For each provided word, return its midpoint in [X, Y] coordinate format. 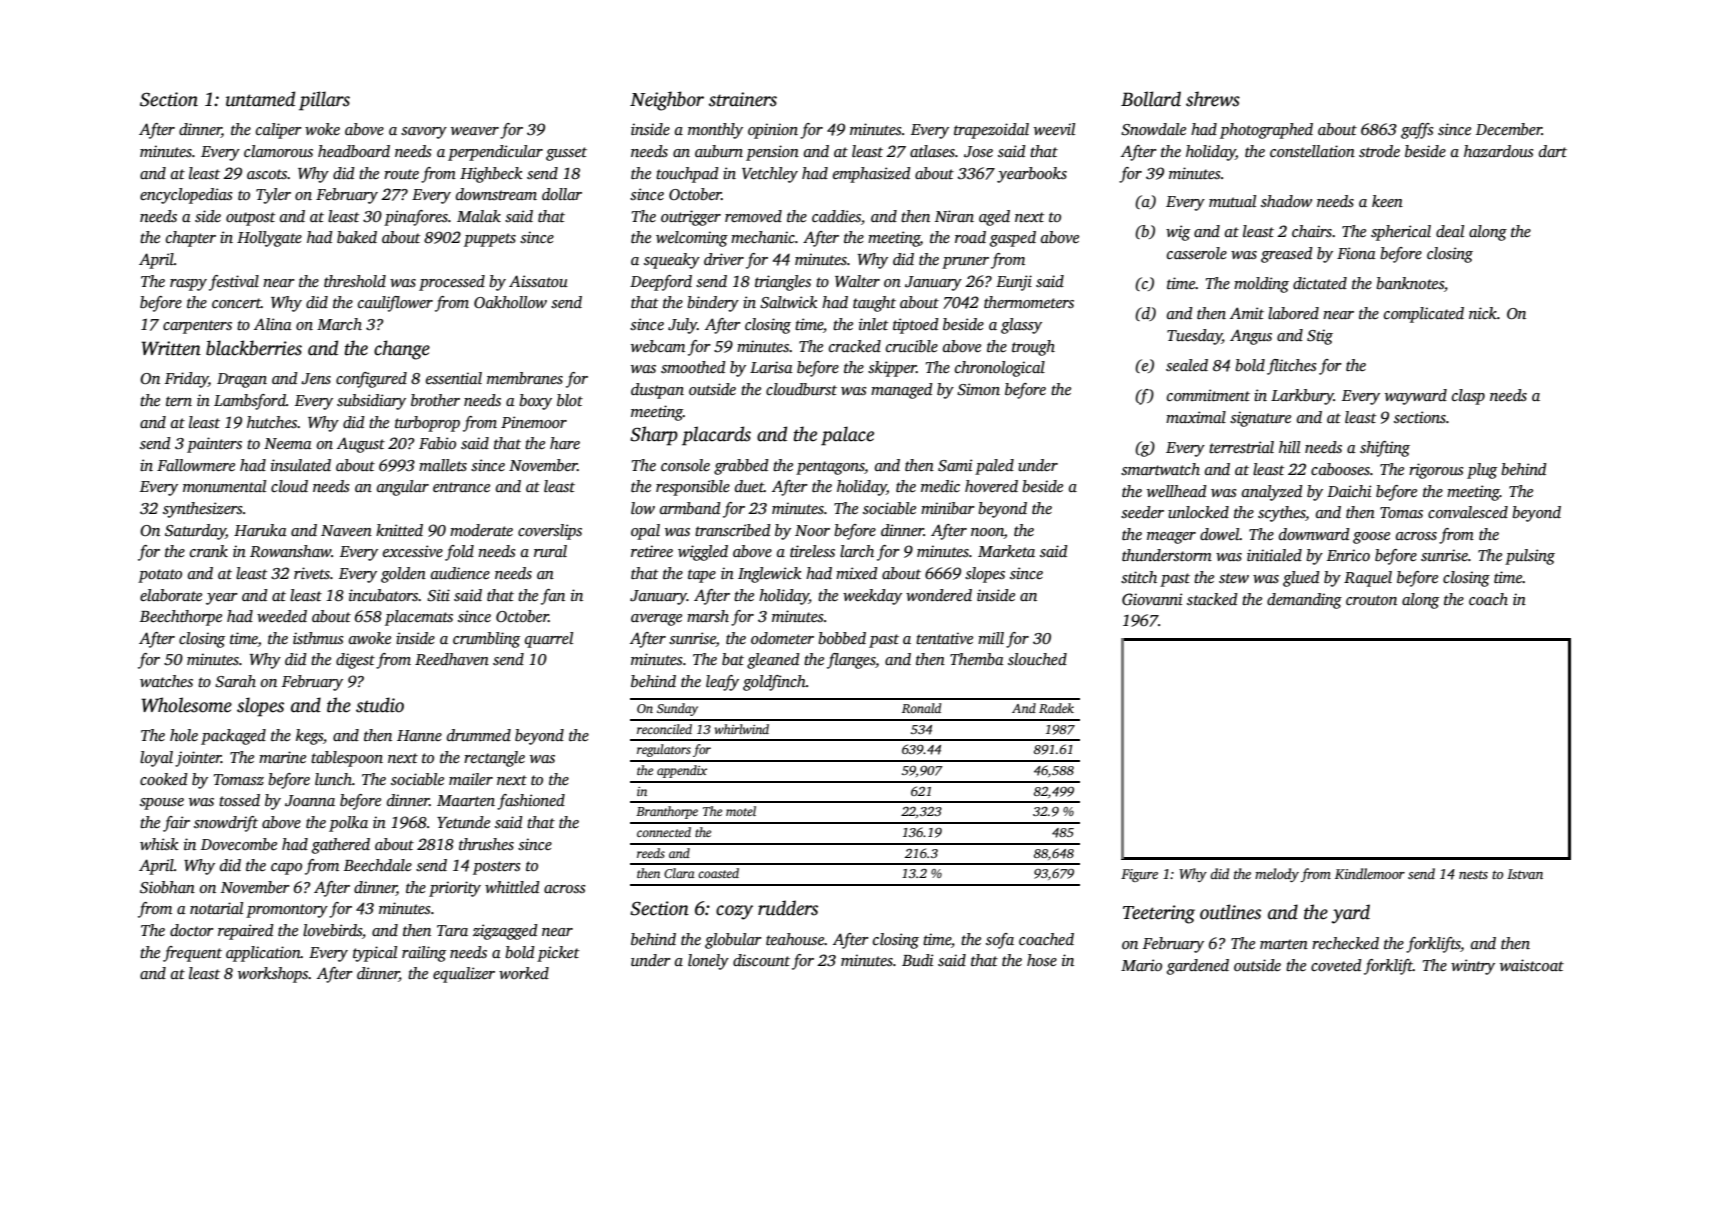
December [1509, 129]
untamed [260, 99]
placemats [419, 618]
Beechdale [378, 865]
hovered [991, 486]
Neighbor [667, 101]
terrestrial [1241, 447]
